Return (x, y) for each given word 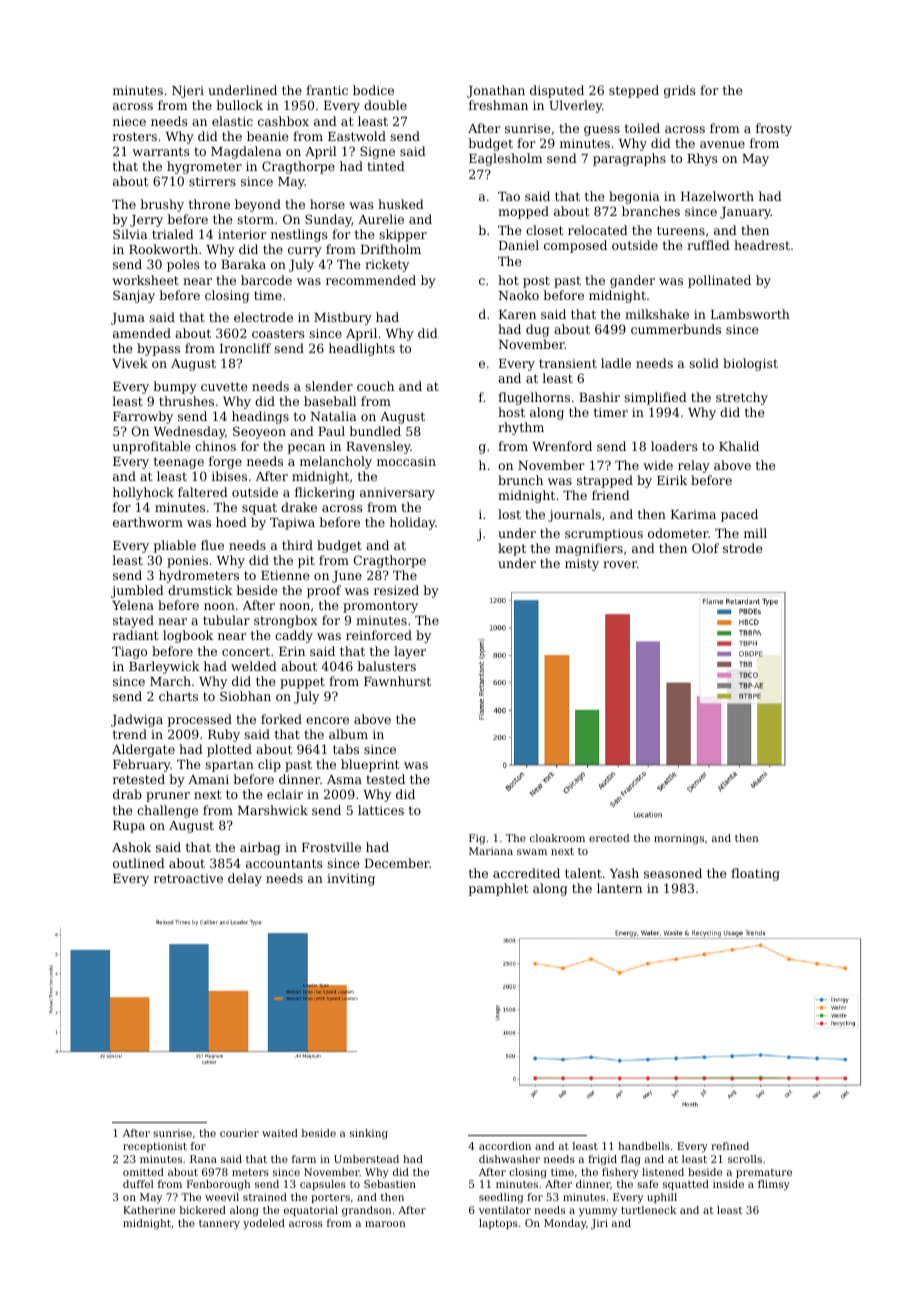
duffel (138, 1184)
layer (410, 652)
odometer (678, 533)
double (385, 105)
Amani (208, 779)
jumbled (137, 591)
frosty (774, 129)
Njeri (188, 92)
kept (512, 549)
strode (742, 548)
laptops (498, 1224)
